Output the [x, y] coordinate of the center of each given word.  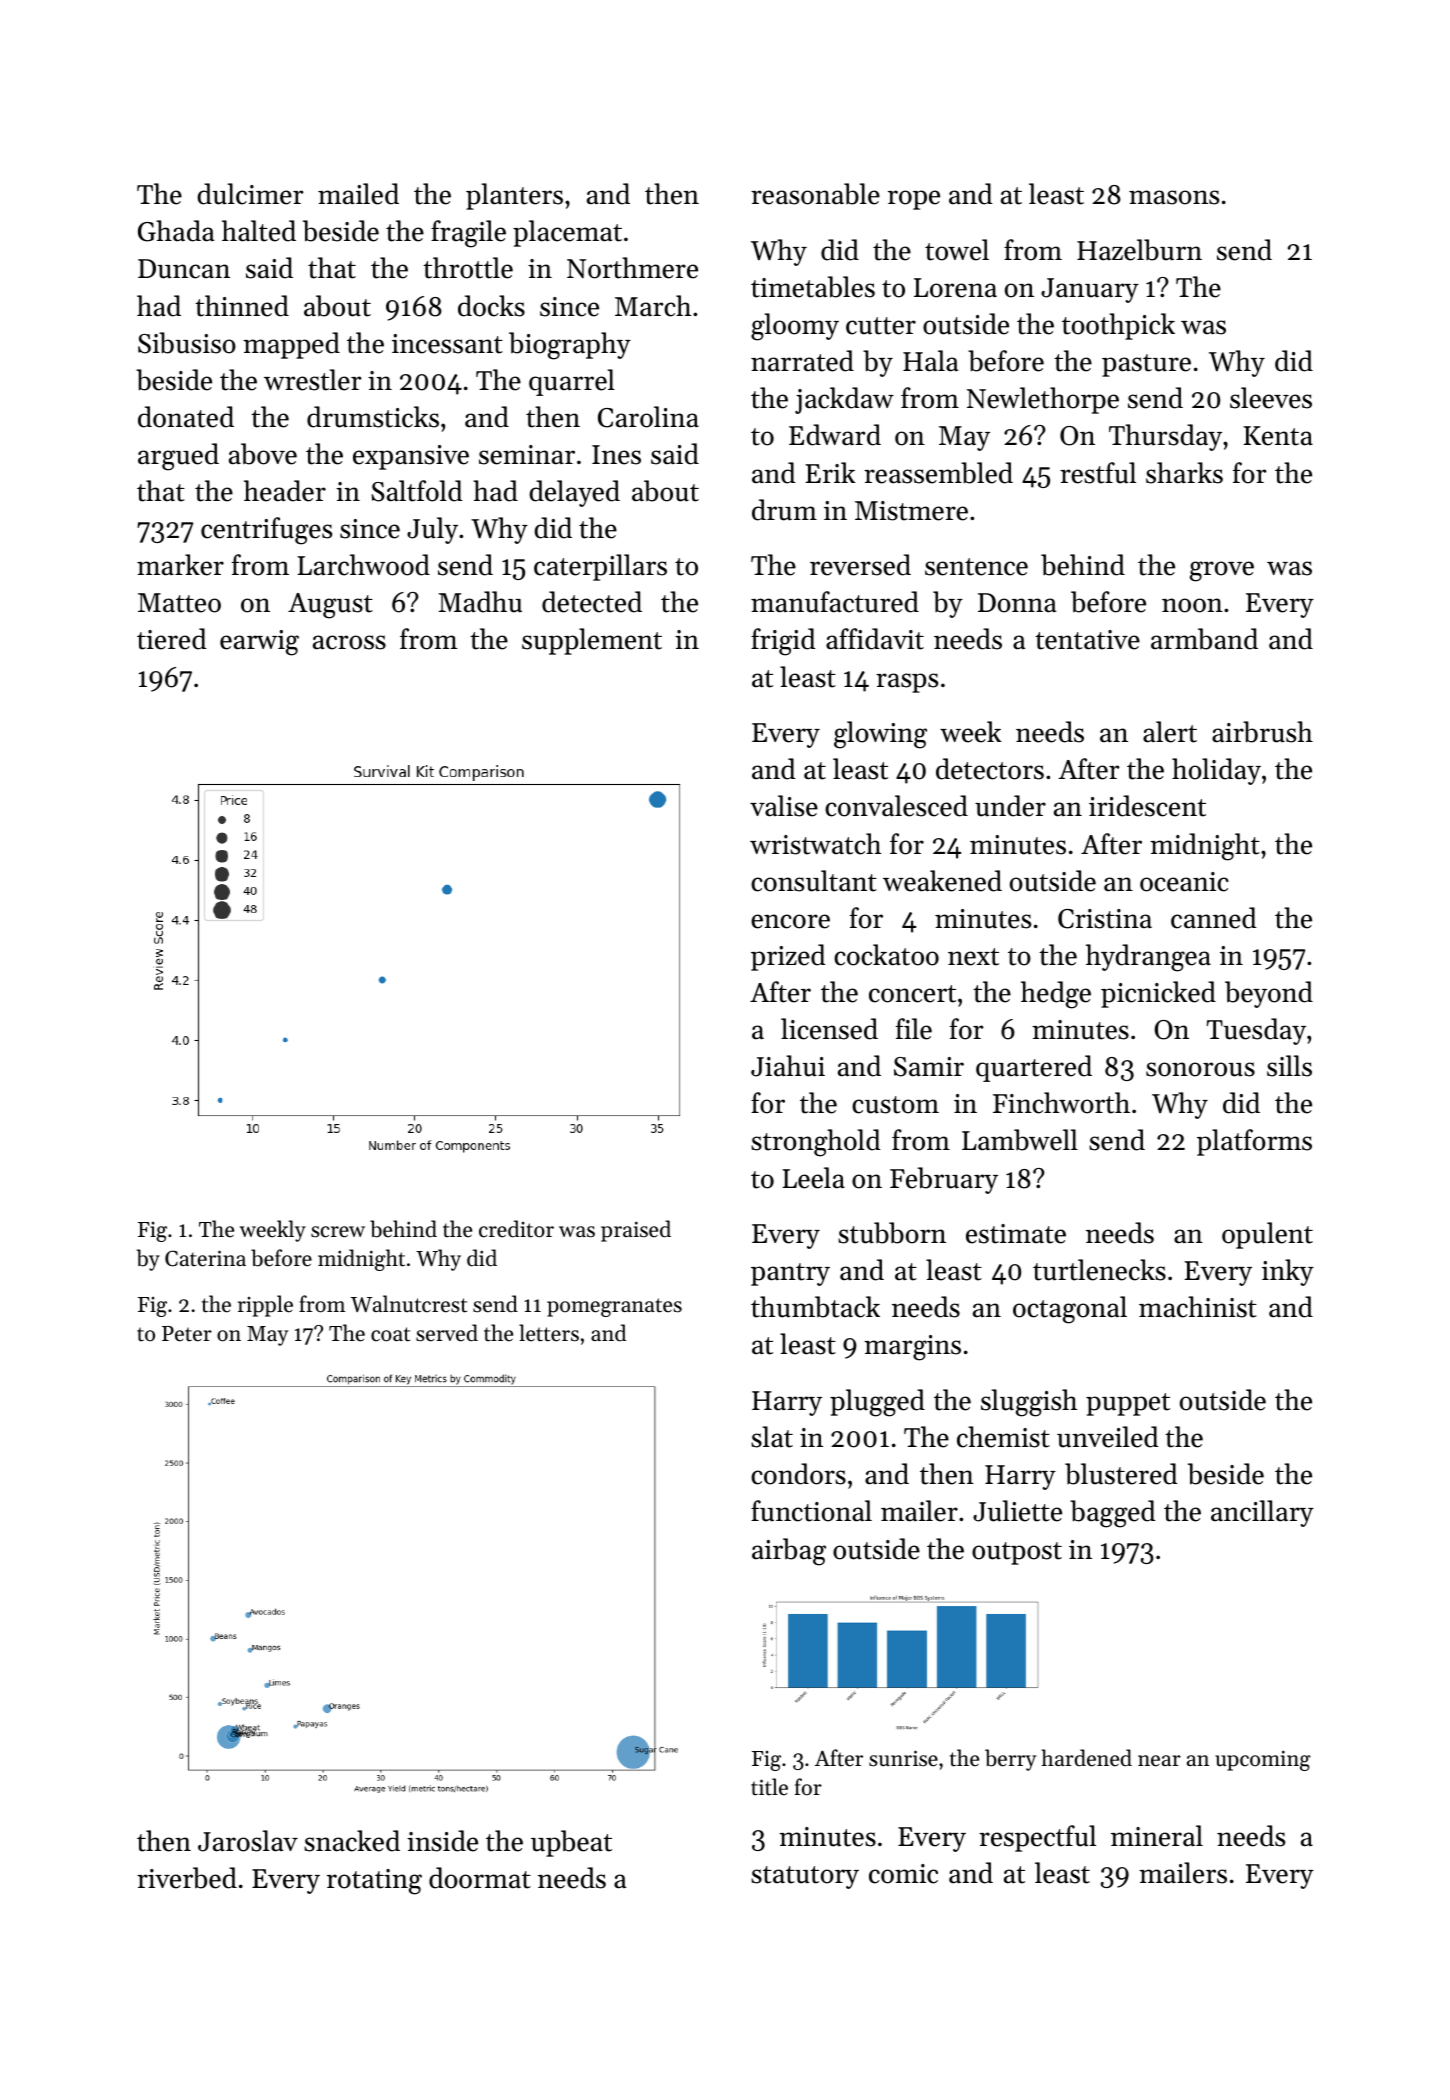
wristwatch [815, 844]
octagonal [1070, 1310]
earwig [259, 643]
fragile [468, 234]
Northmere [632, 268]
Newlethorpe [1043, 400]
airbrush [1262, 732]
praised [636, 1231]
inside [442, 1841]
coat [390, 1334]
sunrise [903, 1758]
